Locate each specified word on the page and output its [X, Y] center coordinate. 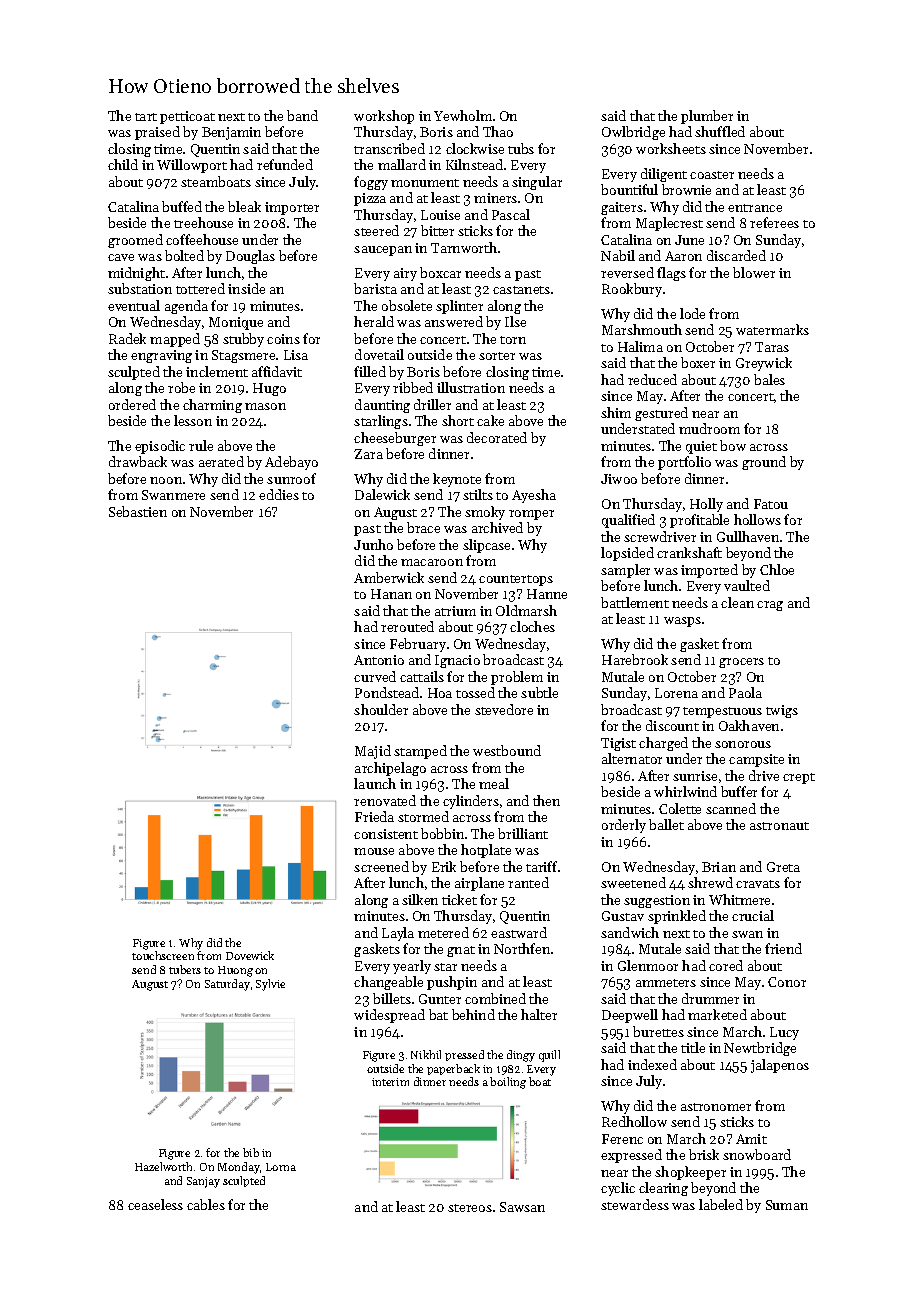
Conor [787, 982]
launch [375, 783]
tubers [185, 969]
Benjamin [231, 133]
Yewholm [463, 115]
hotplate [486, 851]
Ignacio [457, 661]
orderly [624, 826]
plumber [707, 117]
